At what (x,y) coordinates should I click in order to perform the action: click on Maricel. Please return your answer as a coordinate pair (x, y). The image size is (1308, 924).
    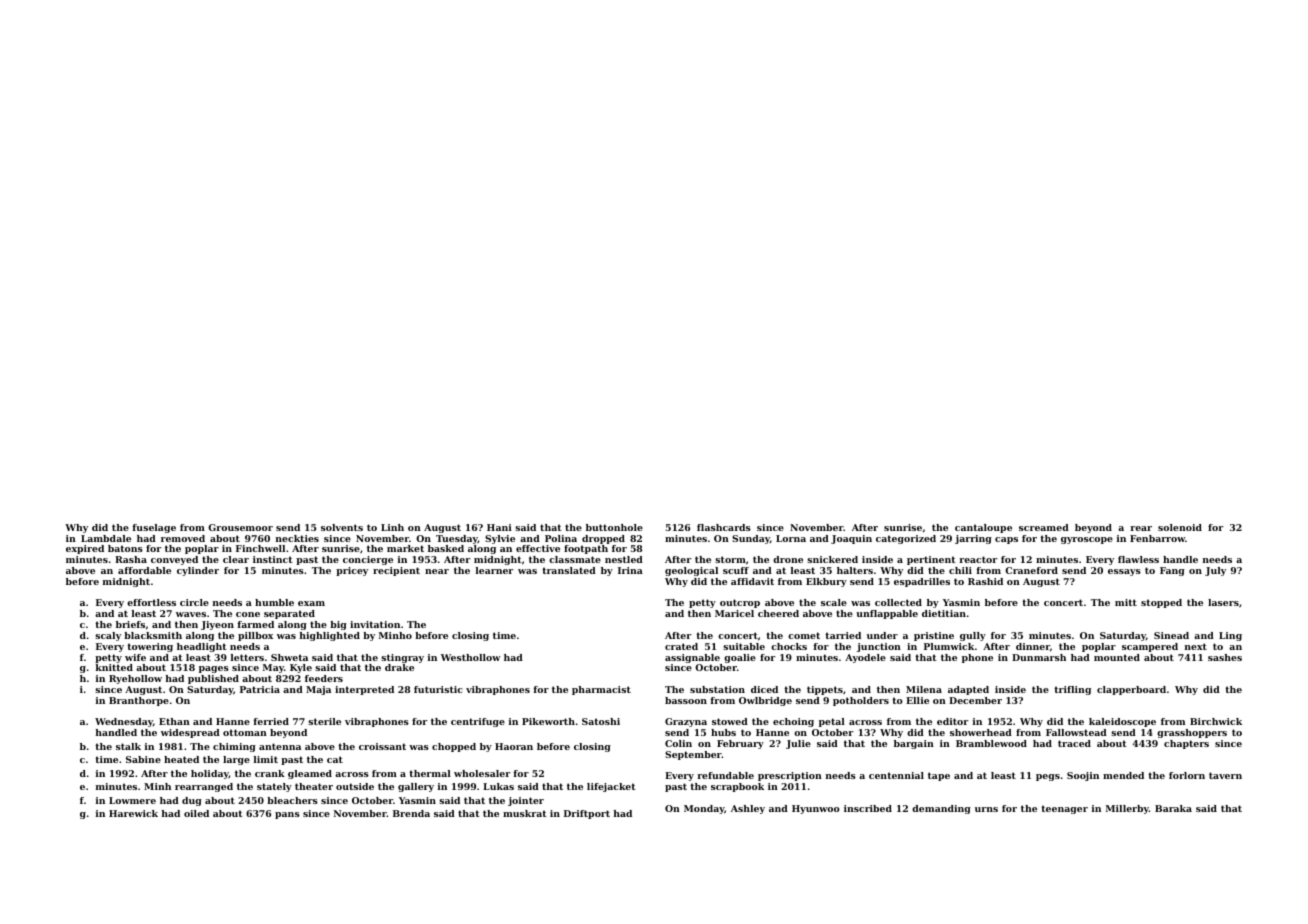
    Looking at the image, I should click on (734, 613).
